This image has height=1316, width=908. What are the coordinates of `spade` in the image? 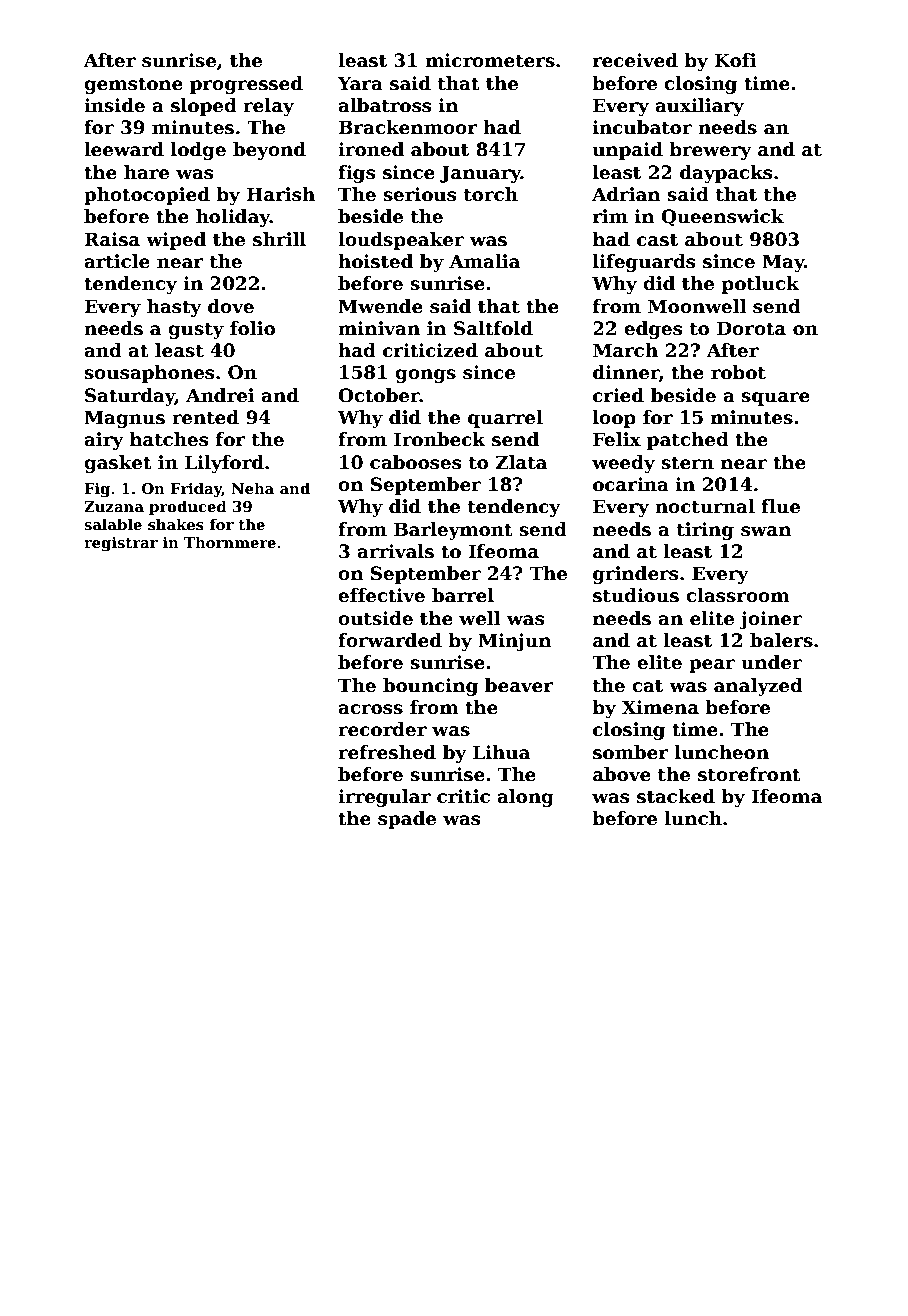 It's located at (407, 820).
